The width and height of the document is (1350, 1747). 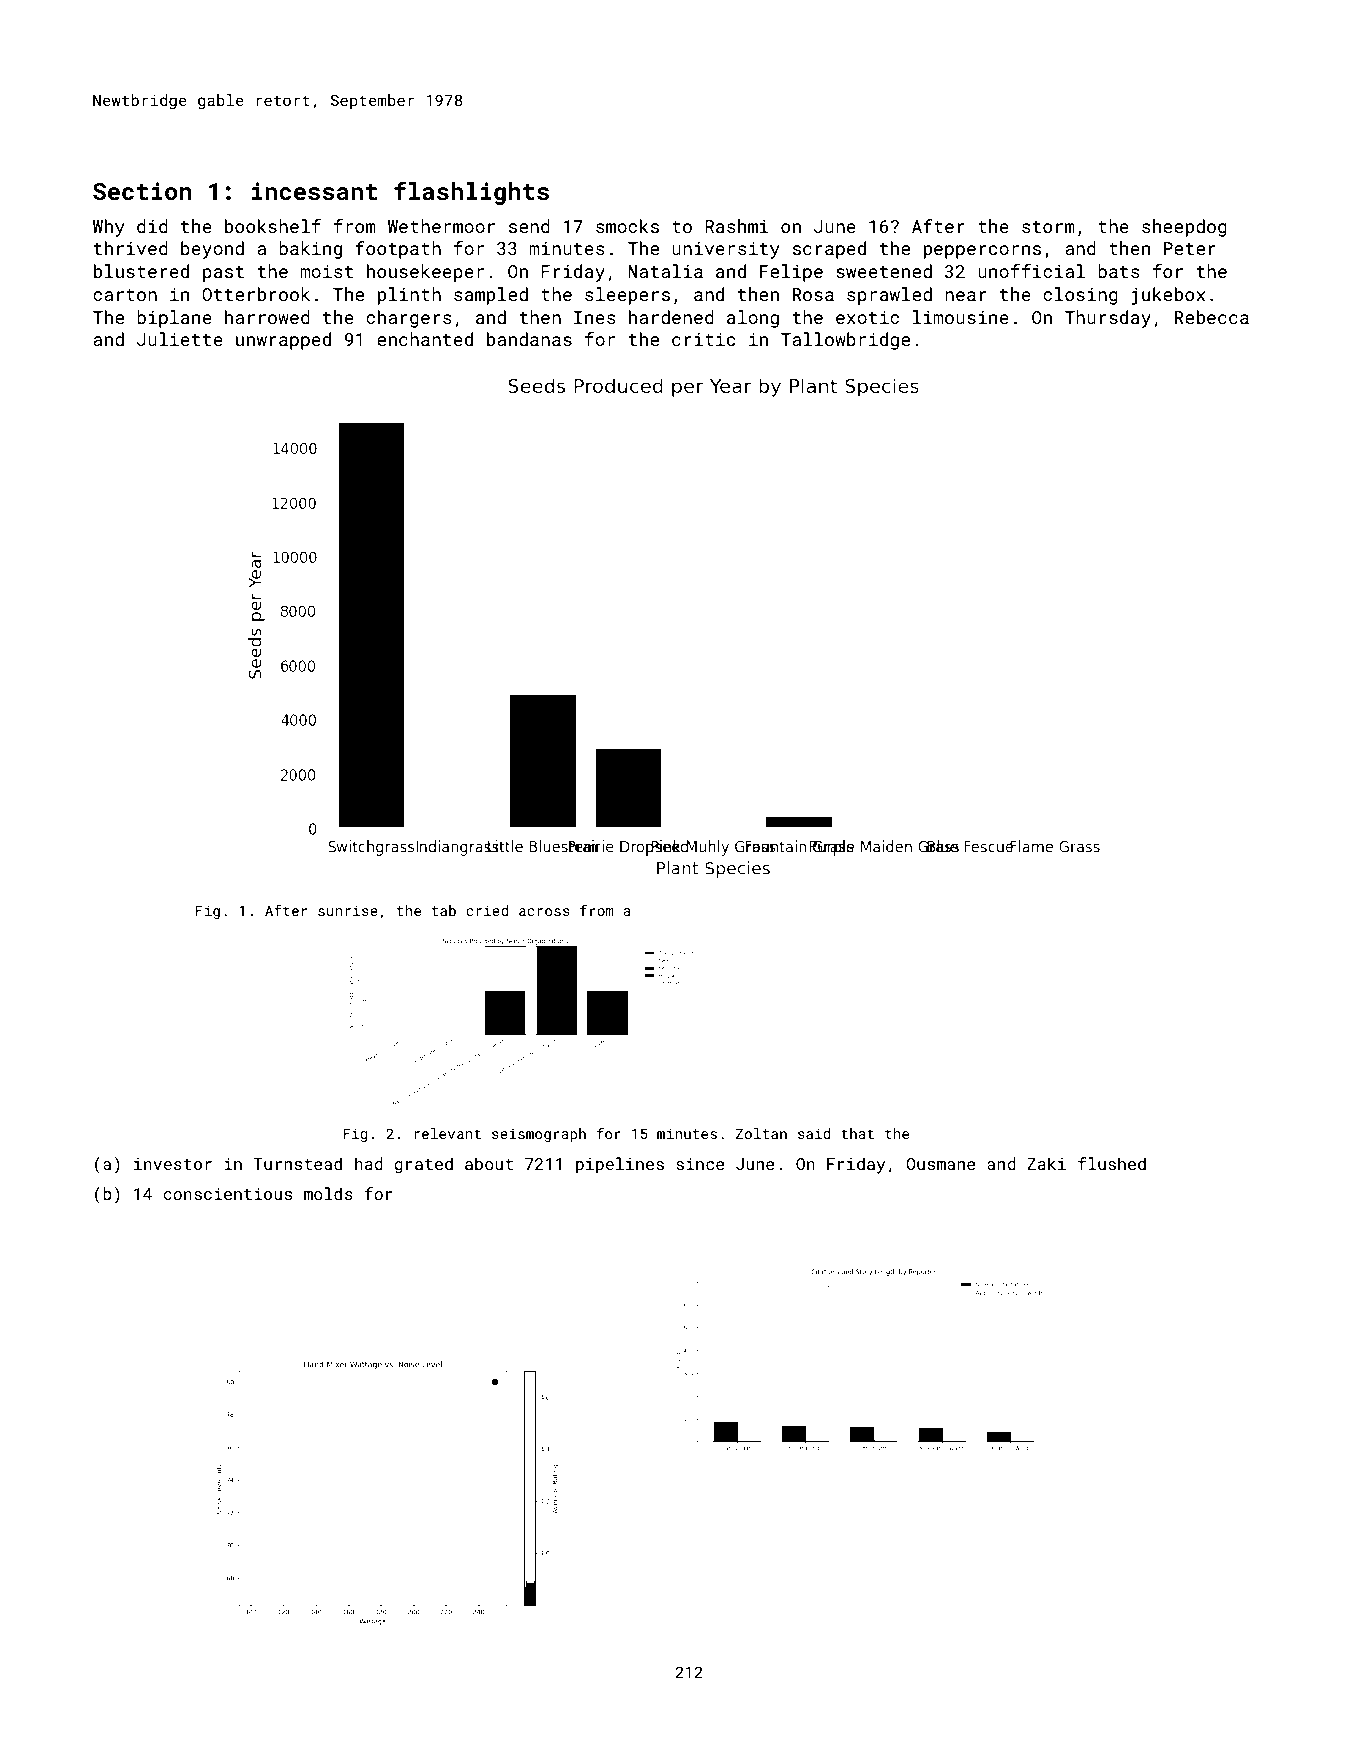 What do you see at coordinates (737, 226) in the document?
I see `Rashmi` at bounding box center [737, 226].
